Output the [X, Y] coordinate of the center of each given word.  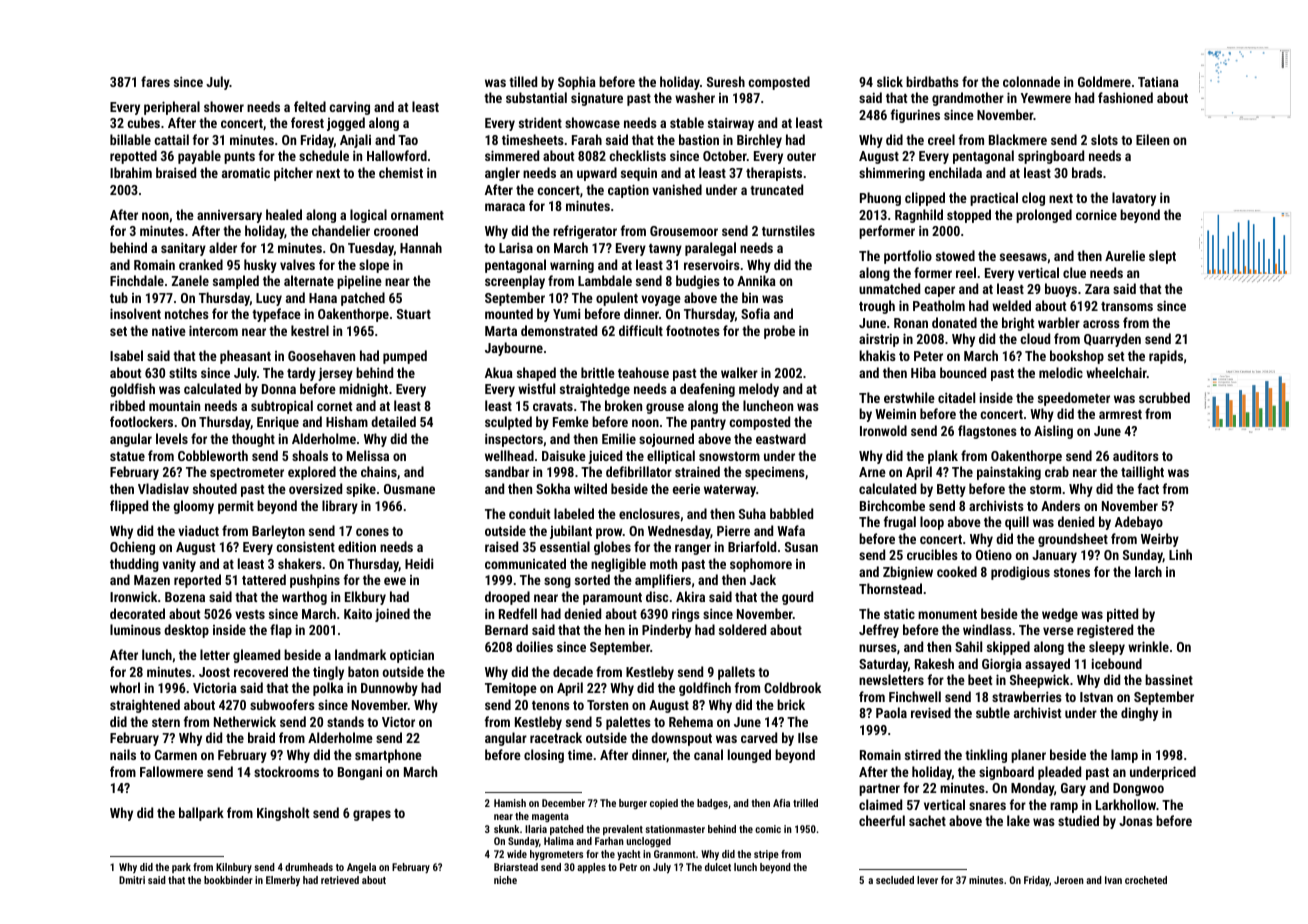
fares [155, 81]
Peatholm [939, 305]
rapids [1166, 357]
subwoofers [282, 704]
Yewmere [1046, 98]
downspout [681, 739]
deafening [707, 390]
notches [187, 313]
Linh [1180, 554]
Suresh [726, 81]
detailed [393, 421]
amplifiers [663, 581]
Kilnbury [234, 868]
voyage [661, 300]
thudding [134, 565]
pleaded [1059, 773]
